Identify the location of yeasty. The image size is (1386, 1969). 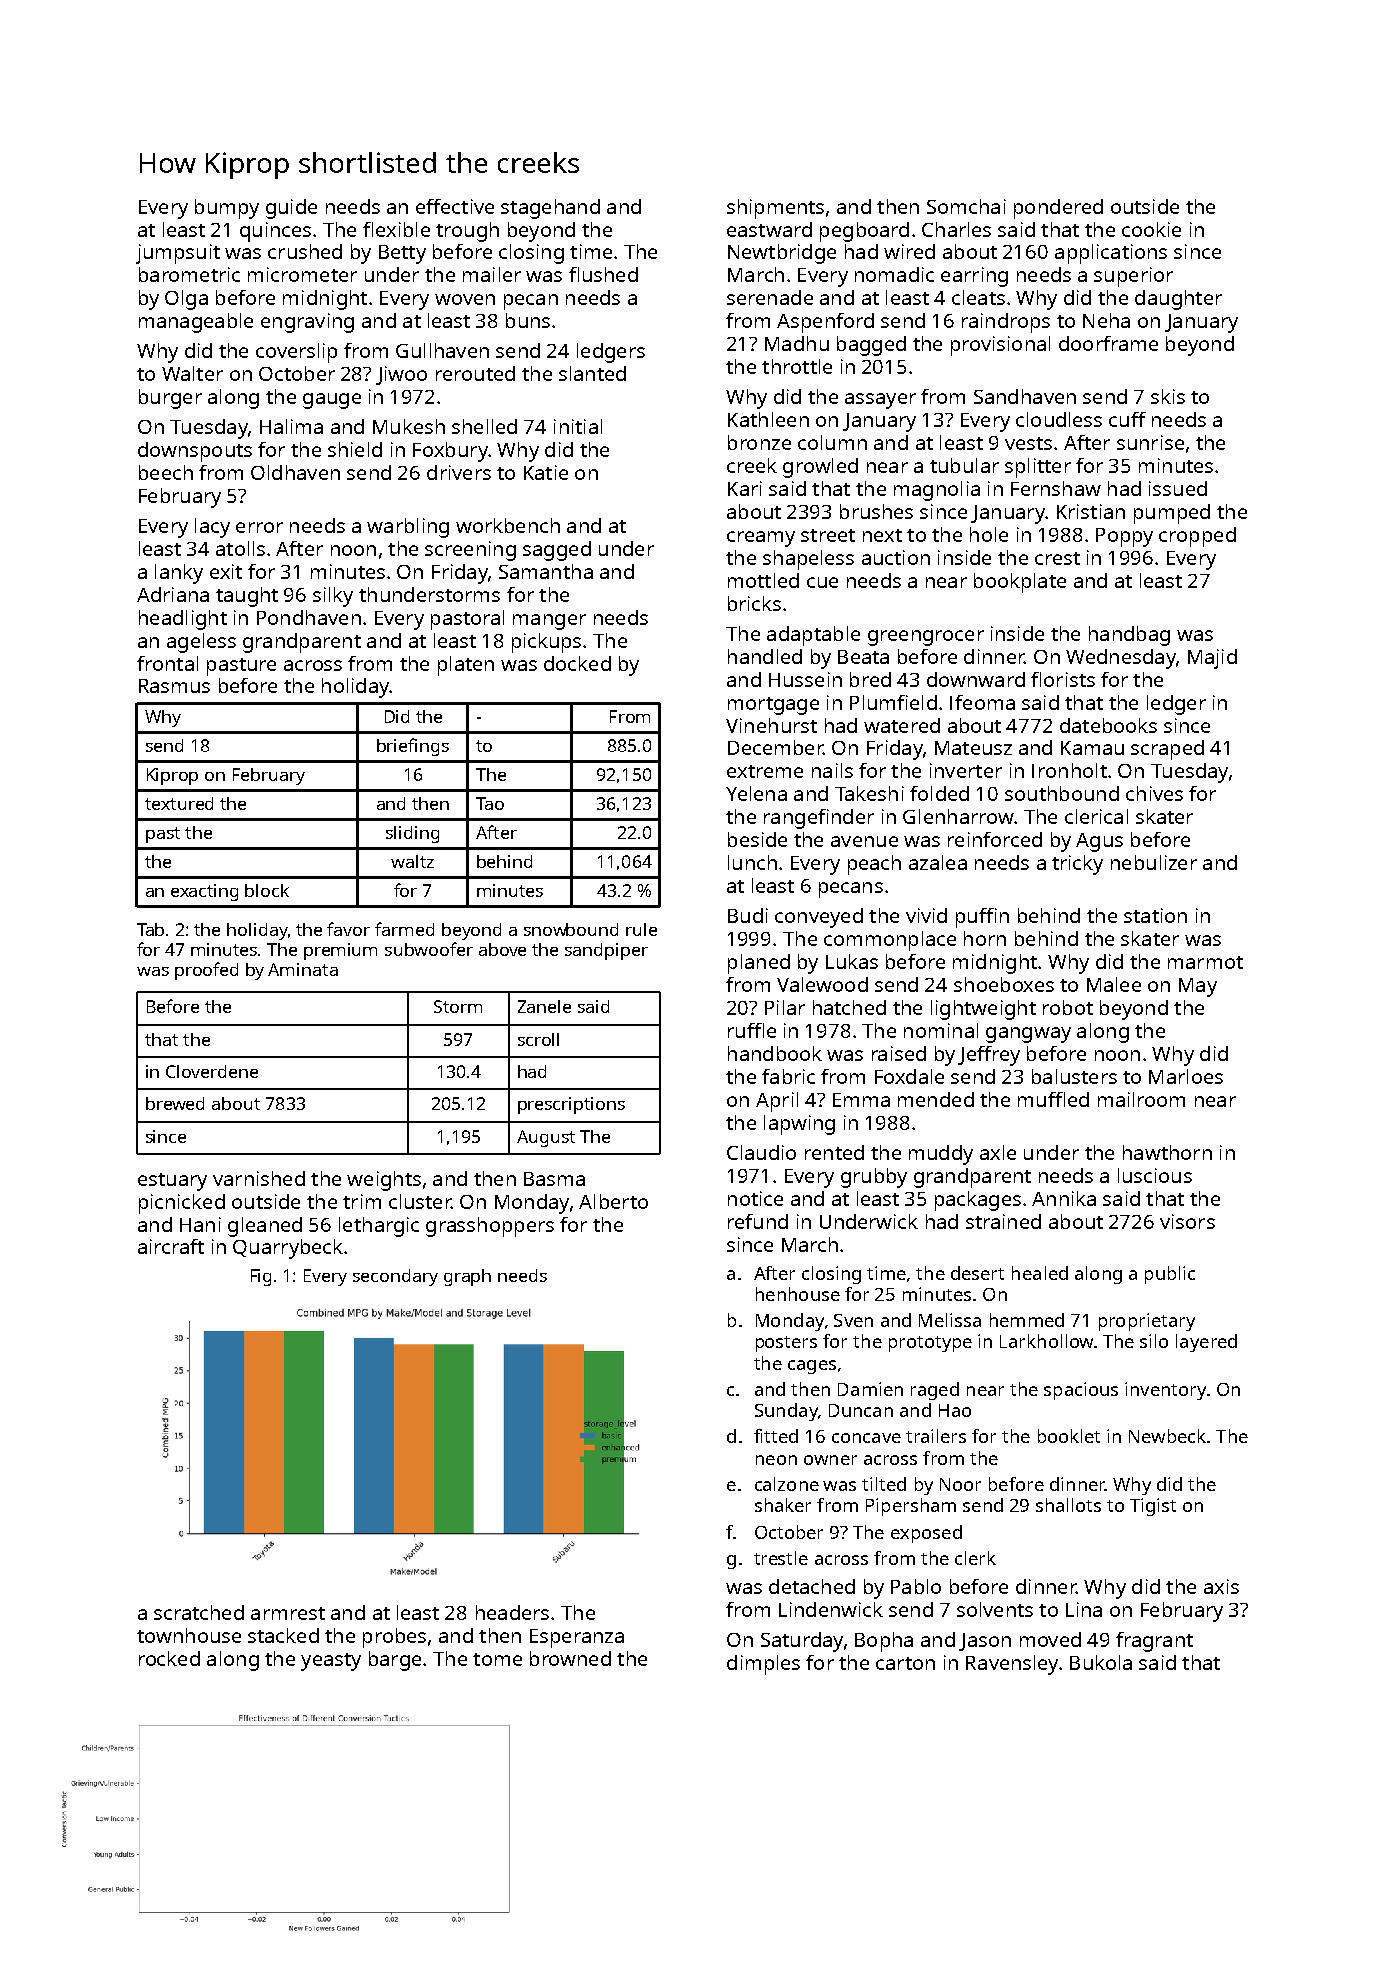
(331, 1662).
